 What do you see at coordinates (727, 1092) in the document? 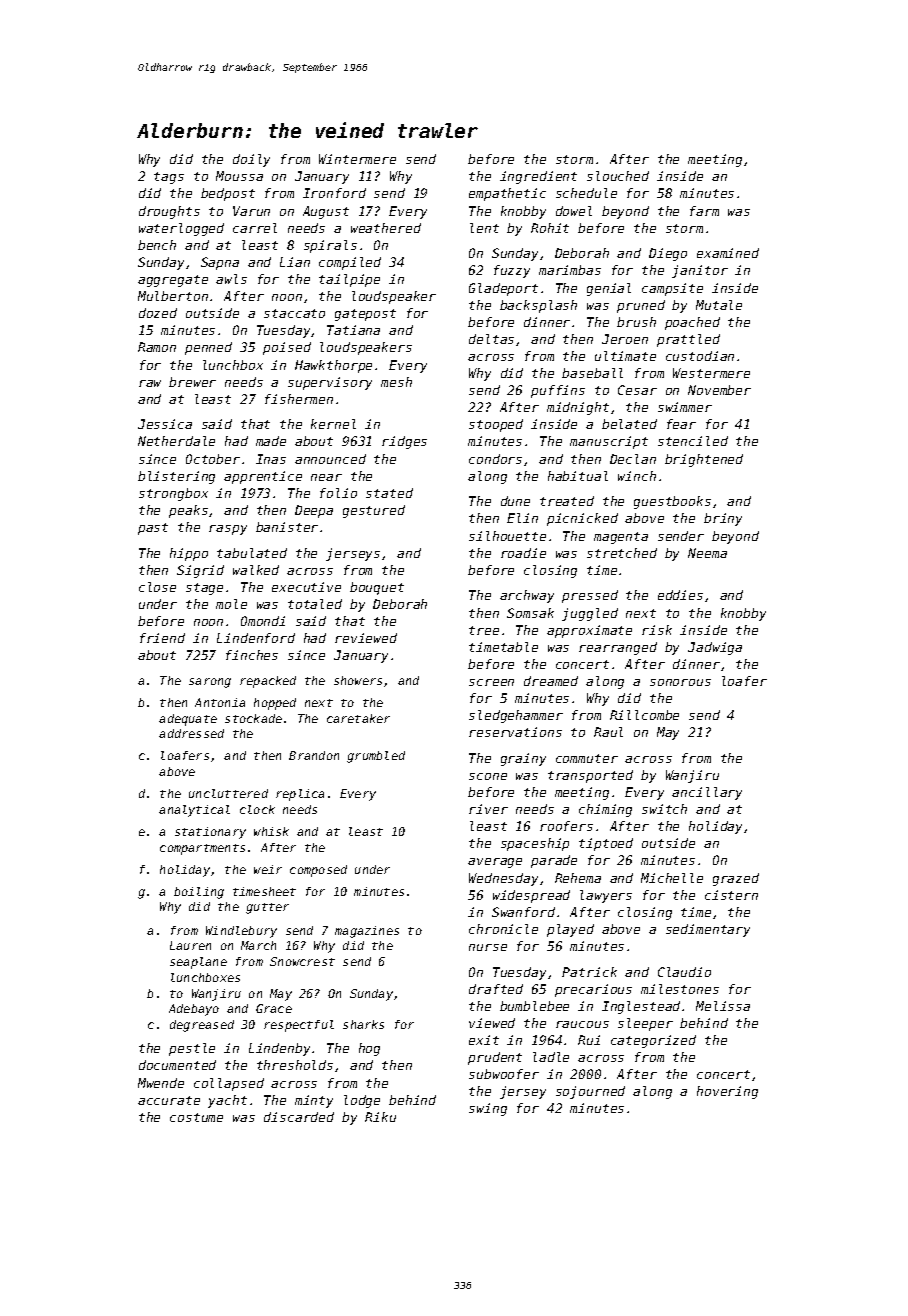
I see `hovering` at bounding box center [727, 1092].
